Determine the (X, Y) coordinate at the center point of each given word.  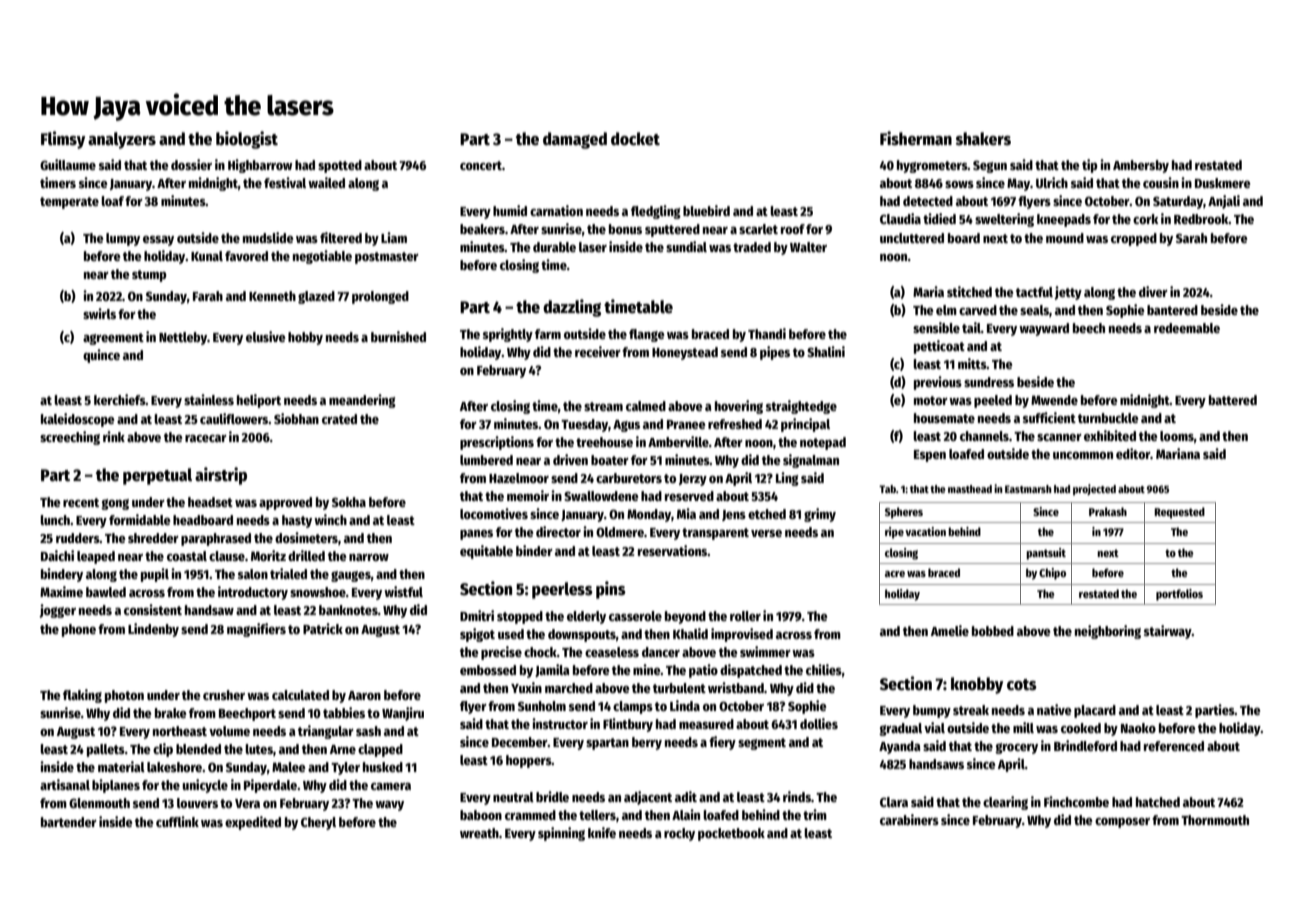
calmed (646, 406)
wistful (403, 591)
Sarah (1191, 238)
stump (149, 276)
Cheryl (318, 823)
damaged (575, 140)
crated (339, 419)
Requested (1179, 513)
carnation (556, 210)
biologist (247, 140)
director (558, 531)
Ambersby (1141, 166)
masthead (970, 489)
